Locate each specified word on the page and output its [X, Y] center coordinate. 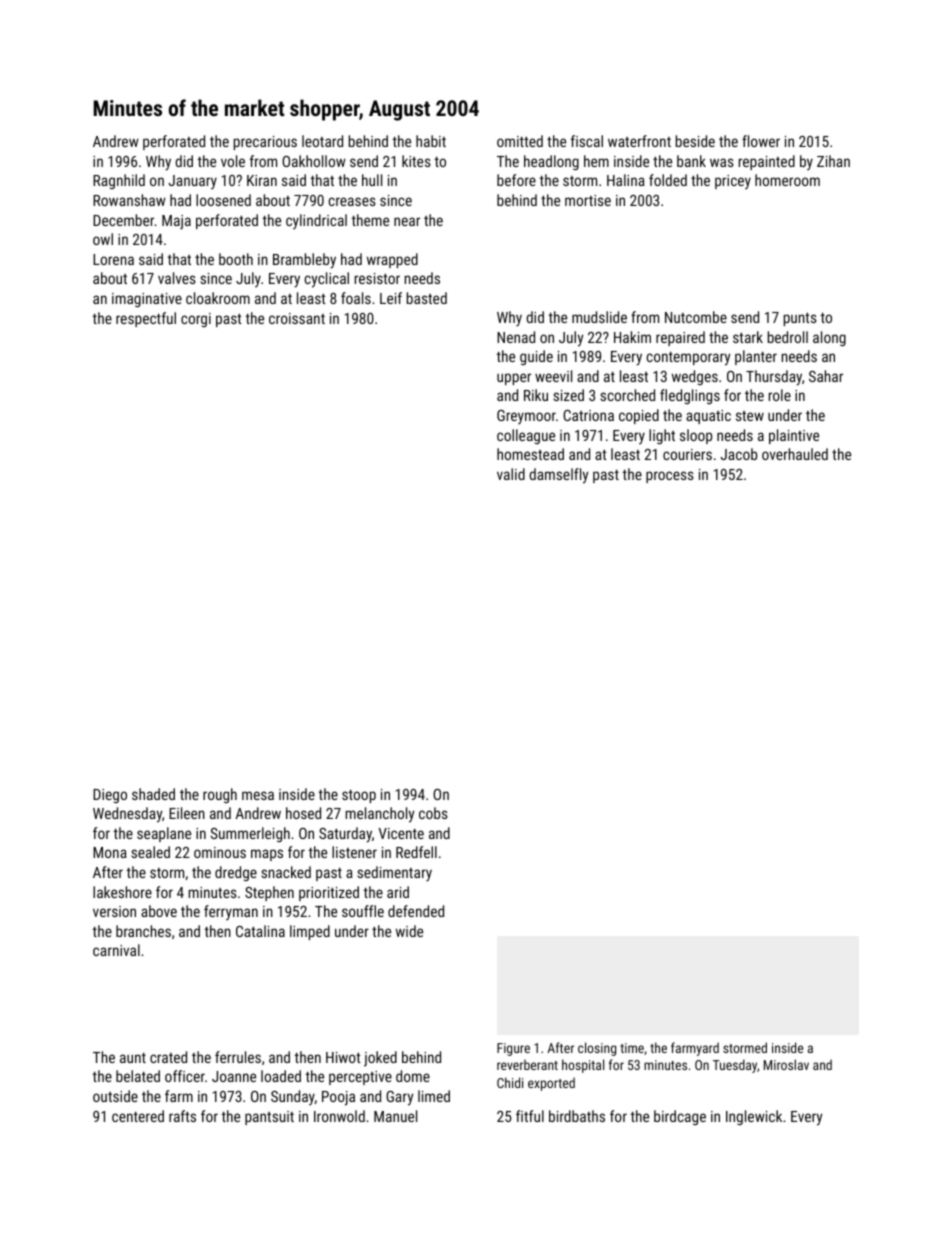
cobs [433, 813]
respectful [146, 319]
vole [233, 161]
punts [800, 319]
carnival [116, 950]
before [516, 180]
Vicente [401, 833]
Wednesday [127, 815]
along [829, 338]
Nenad [516, 337]
